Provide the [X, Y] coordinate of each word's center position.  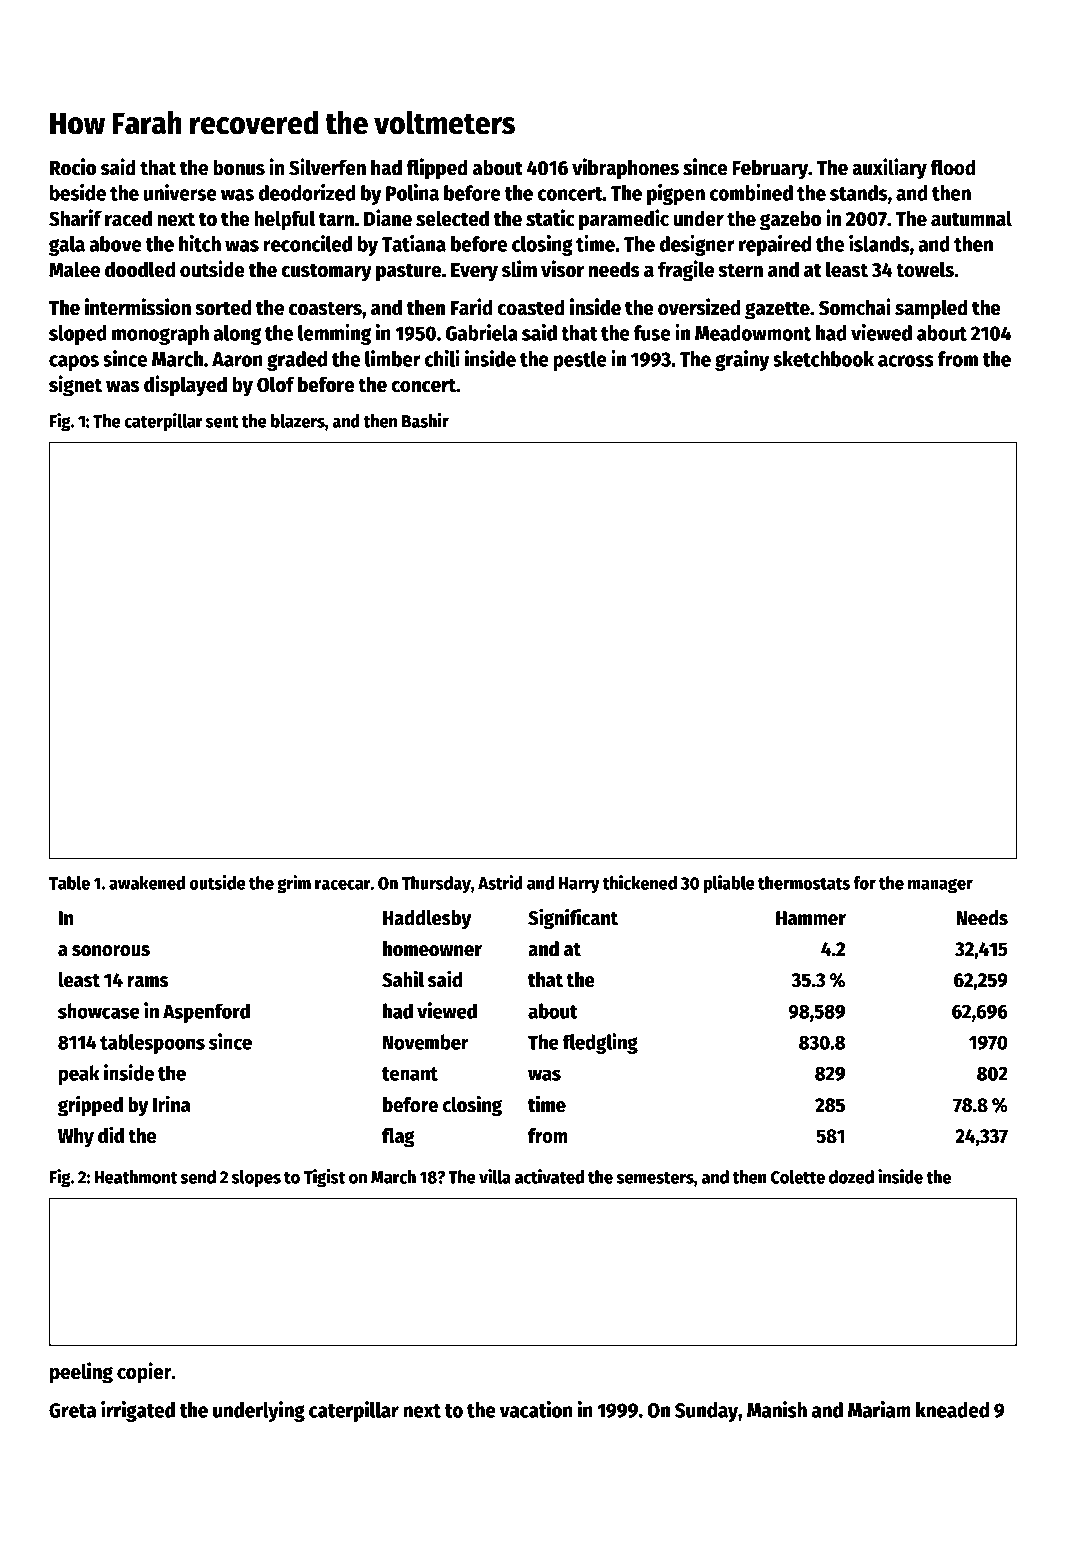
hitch [200, 243]
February [770, 169]
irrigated [138, 1411]
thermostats [804, 883]
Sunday [706, 1412]
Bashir [425, 420]
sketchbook [823, 359]
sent [222, 422]
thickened [640, 882]
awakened [147, 883]
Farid [472, 307]
